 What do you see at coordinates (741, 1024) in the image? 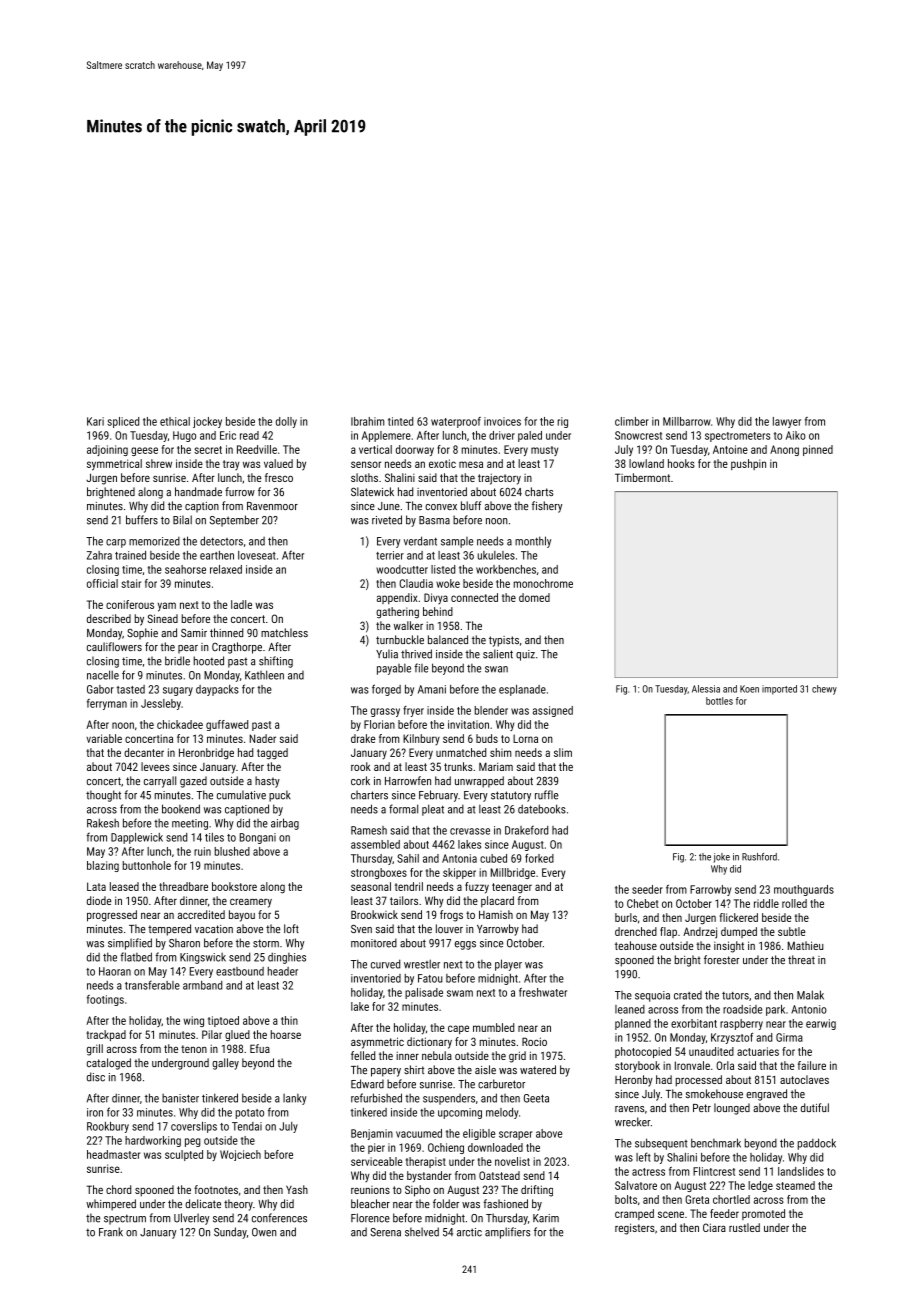
I see `raspberry` at bounding box center [741, 1024].
